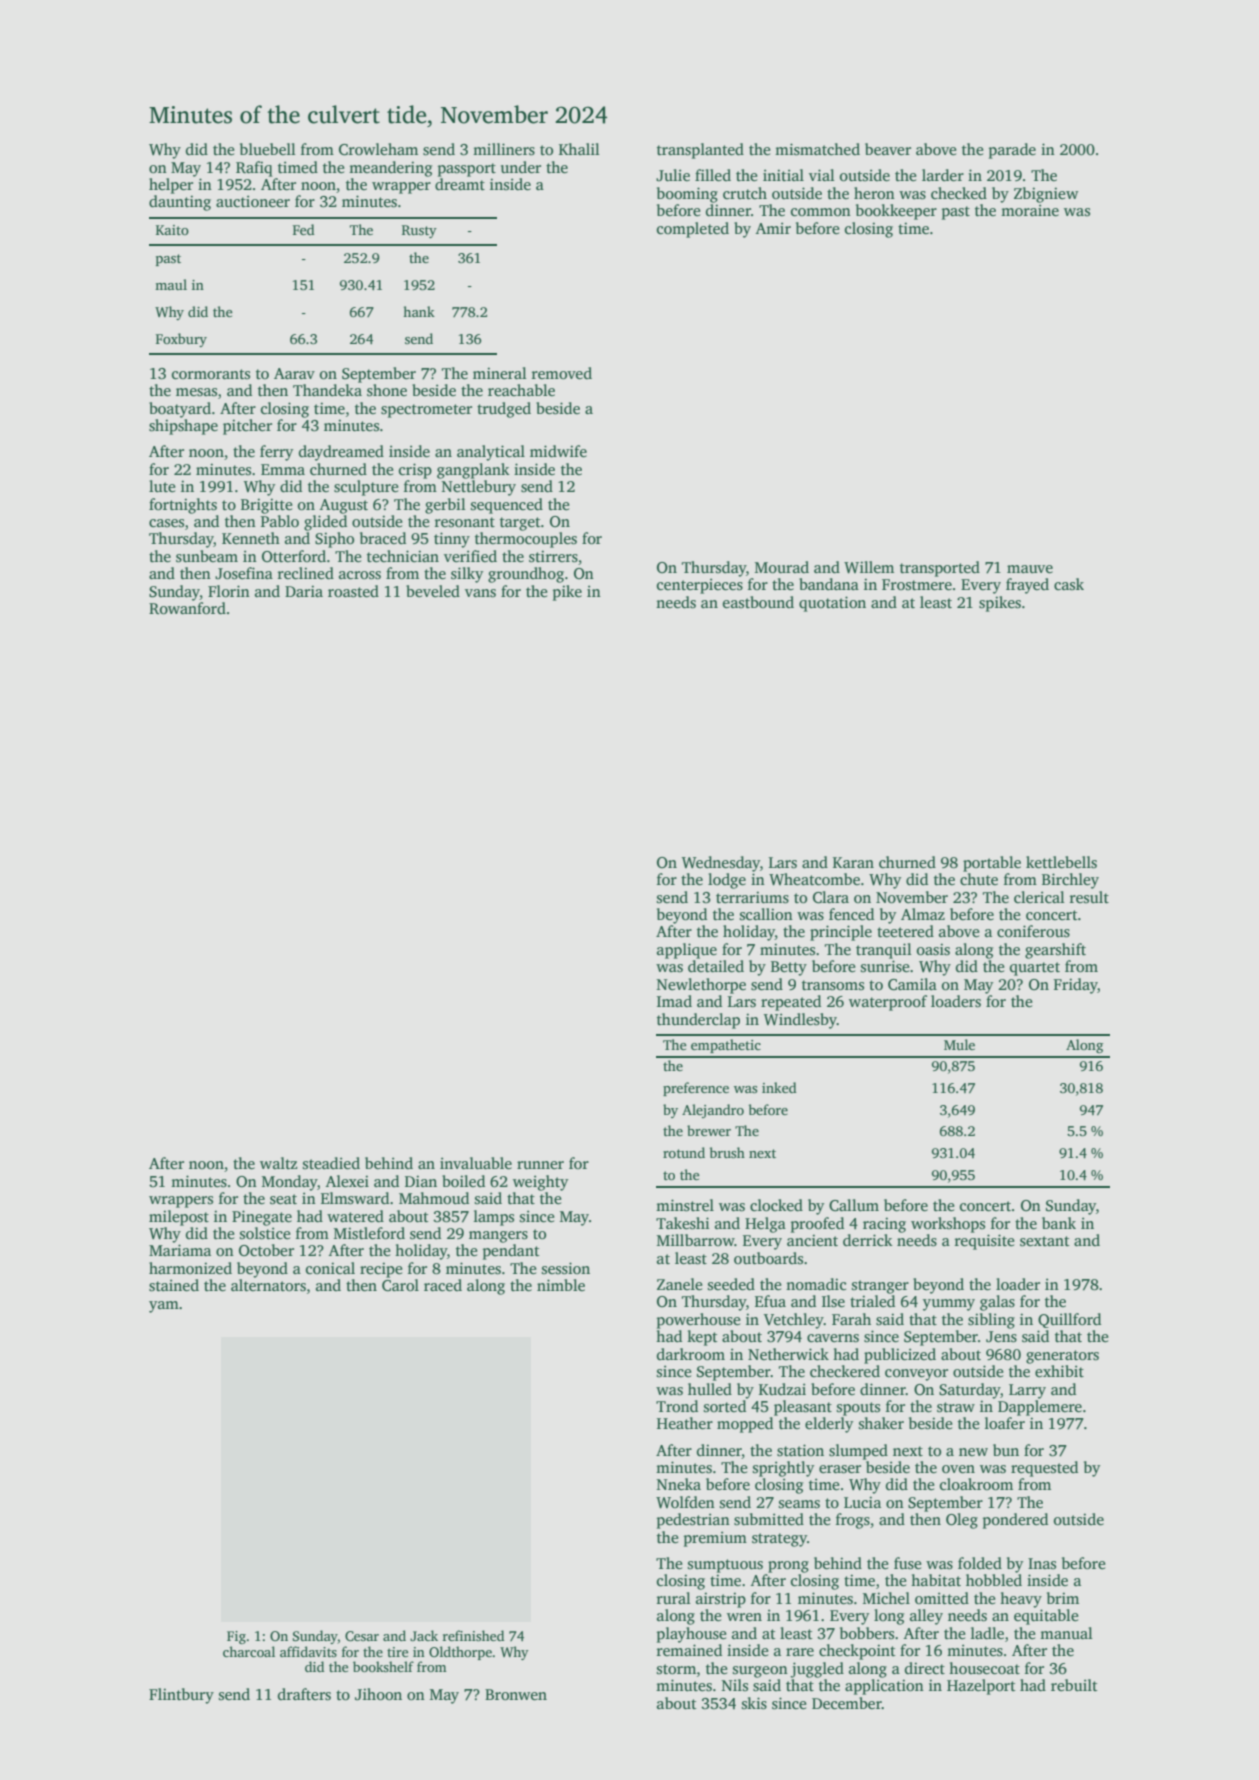 Image resolution: width=1259 pixels, height=1780 pixels. I want to click on Rowanford, so click(187, 608).
